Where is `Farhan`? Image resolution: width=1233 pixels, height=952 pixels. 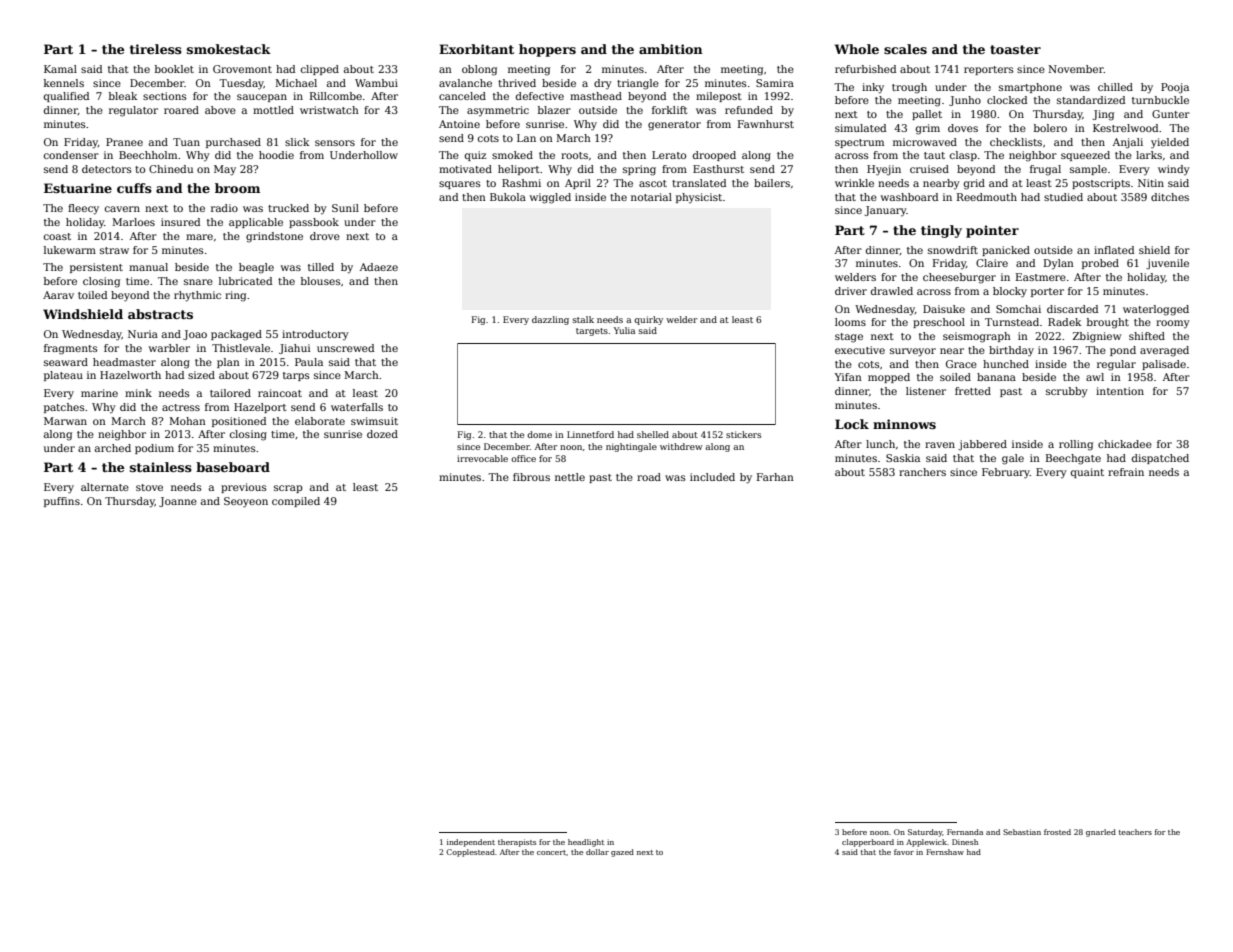 Farhan is located at coordinates (775, 477).
